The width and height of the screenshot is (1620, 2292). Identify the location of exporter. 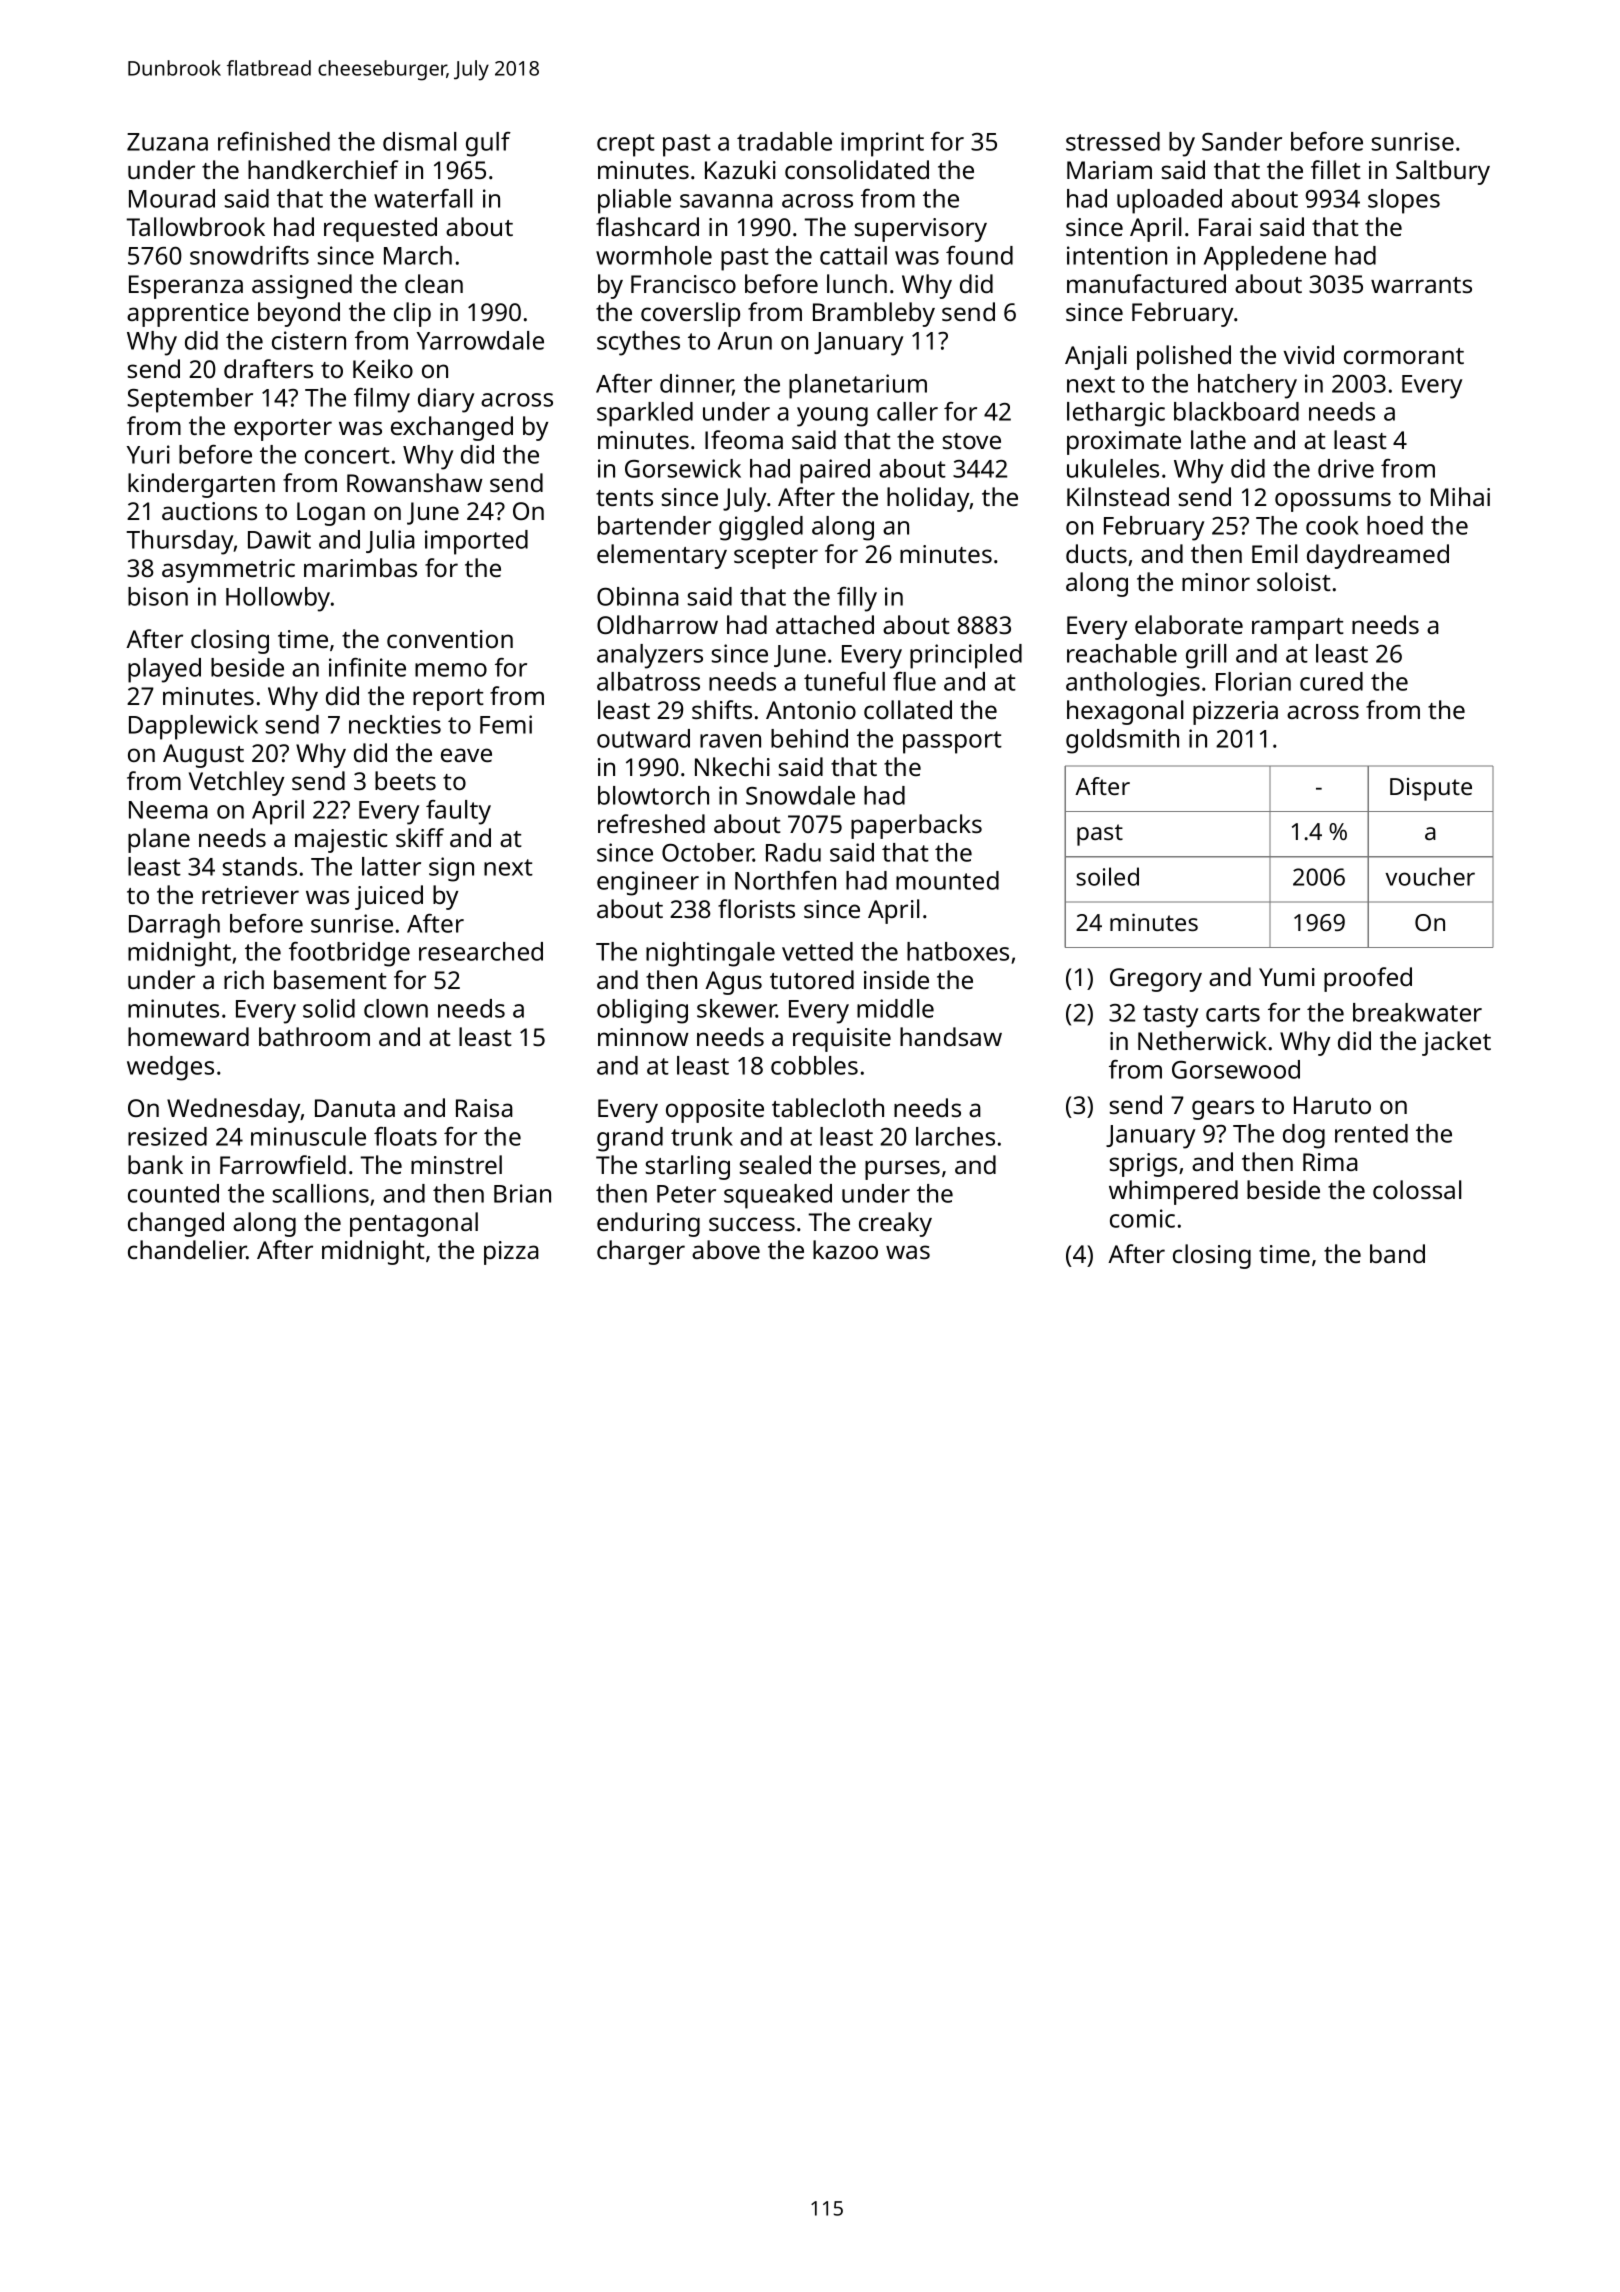
(283, 430).
